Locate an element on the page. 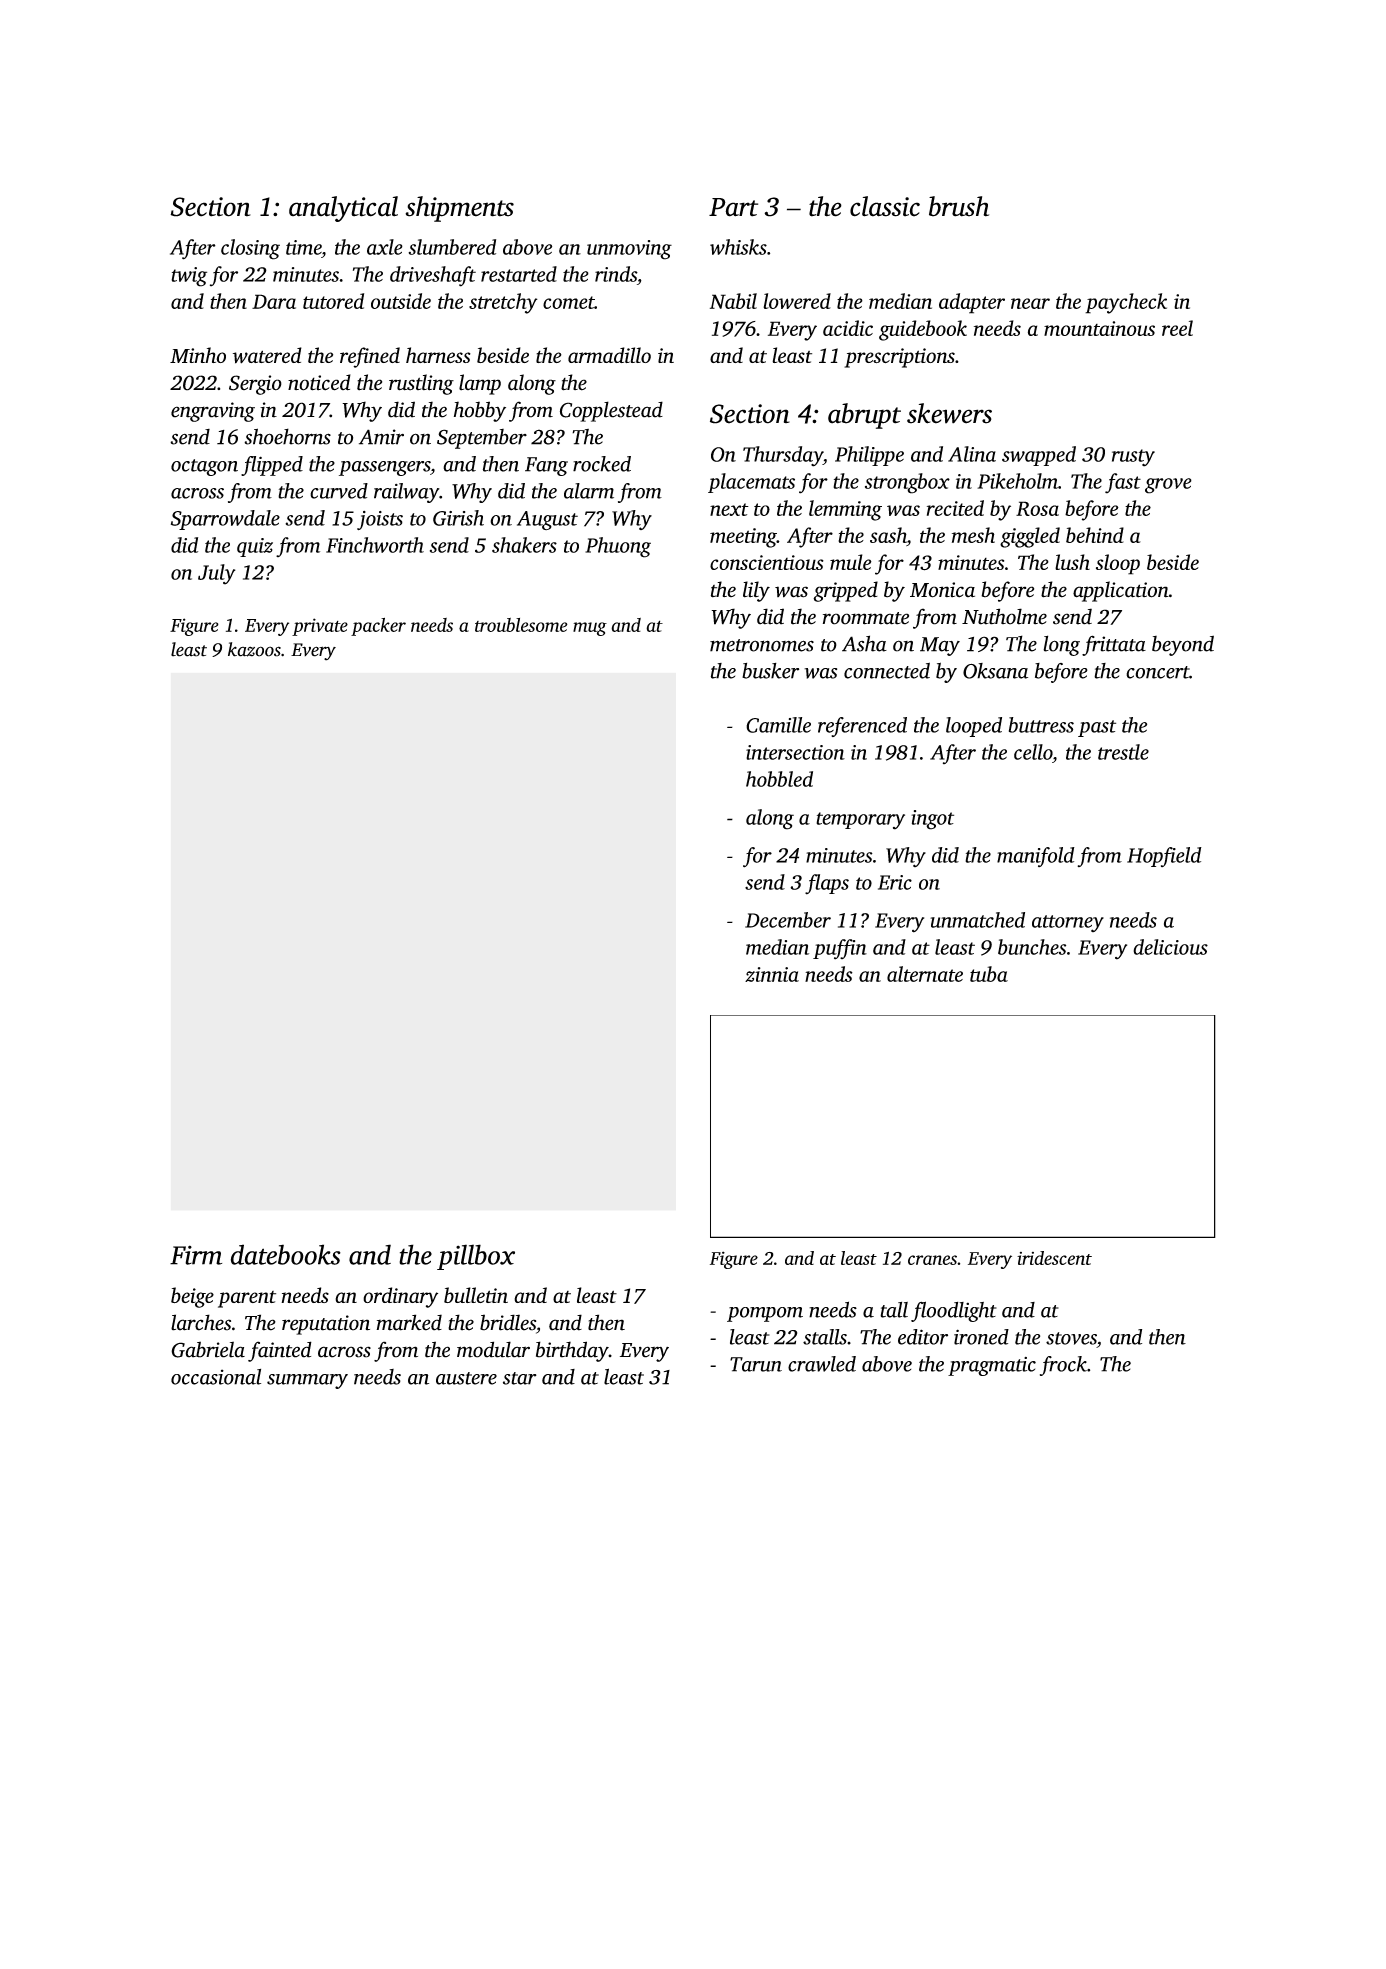 The height and width of the document is (1969, 1386). zinnia is located at coordinates (772, 974).
